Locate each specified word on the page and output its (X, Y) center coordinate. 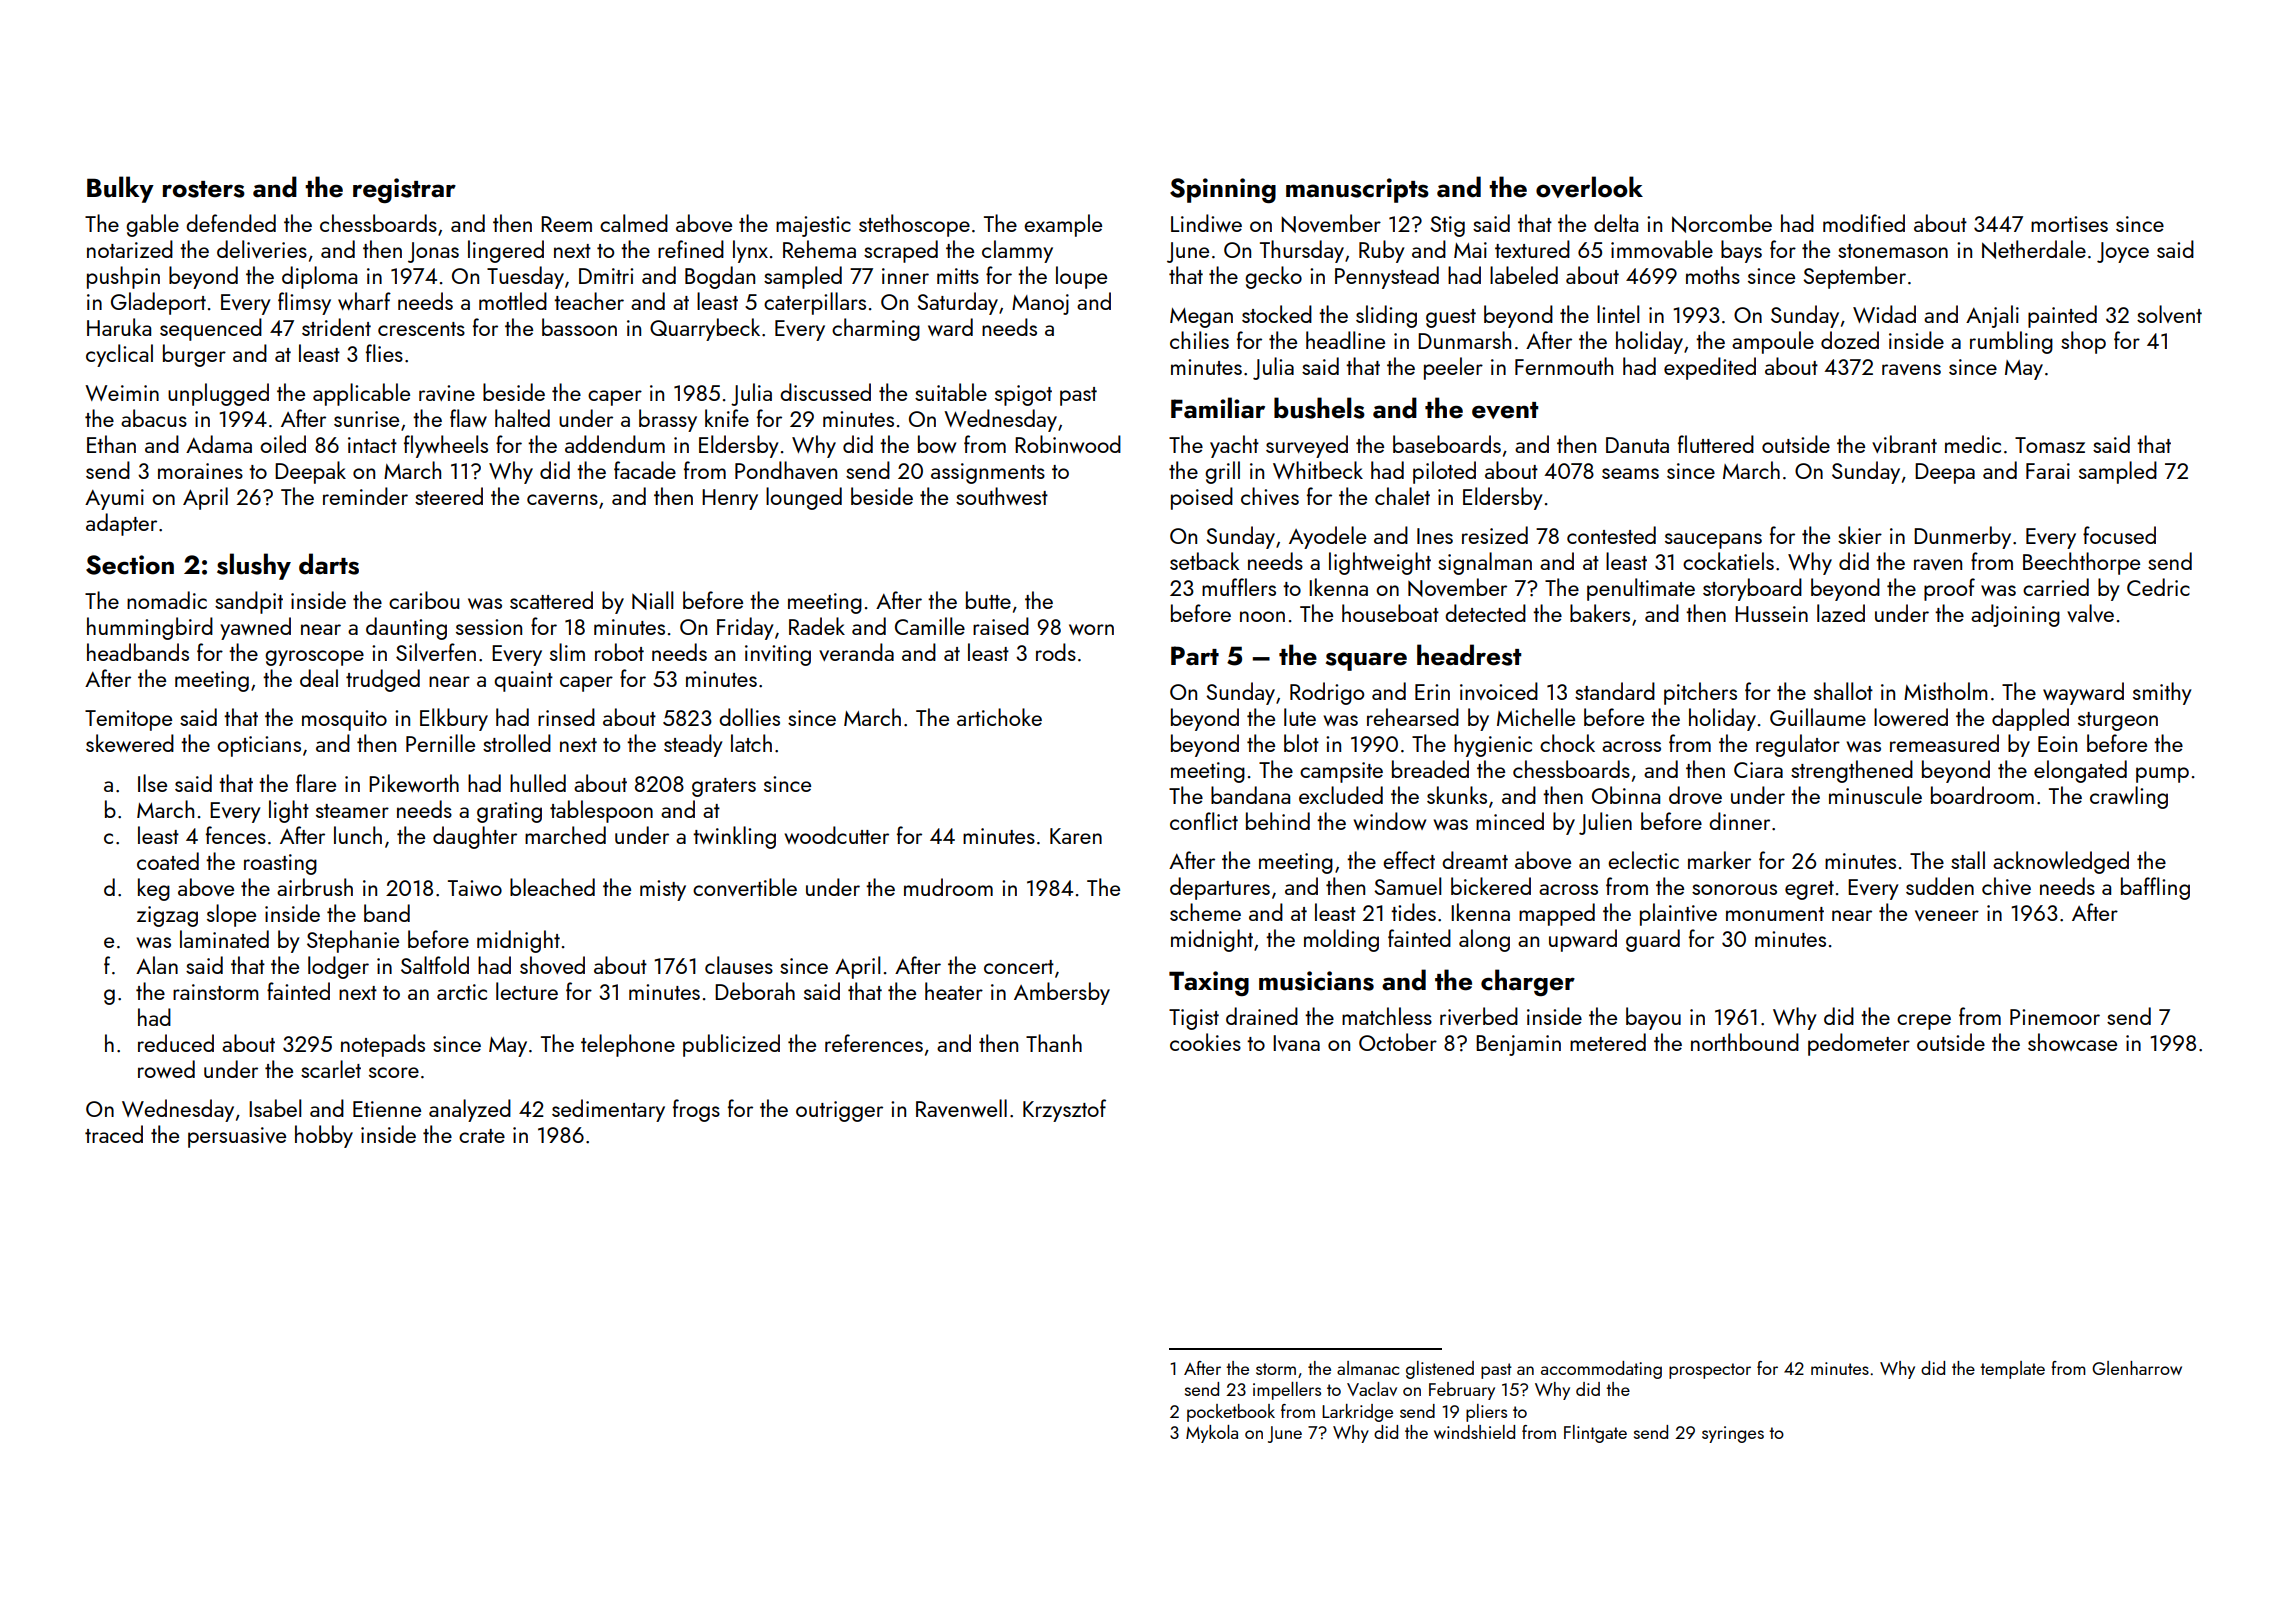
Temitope (128, 720)
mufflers (1239, 587)
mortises (2069, 224)
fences (236, 835)
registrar (404, 190)
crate (482, 1136)
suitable (951, 392)
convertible (745, 887)
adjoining (2015, 615)
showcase (2072, 1042)
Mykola (1212, 1434)
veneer (1947, 915)
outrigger (839, 1111)
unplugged (218, 394)
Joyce (2123, 252)
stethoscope (914, 225)
